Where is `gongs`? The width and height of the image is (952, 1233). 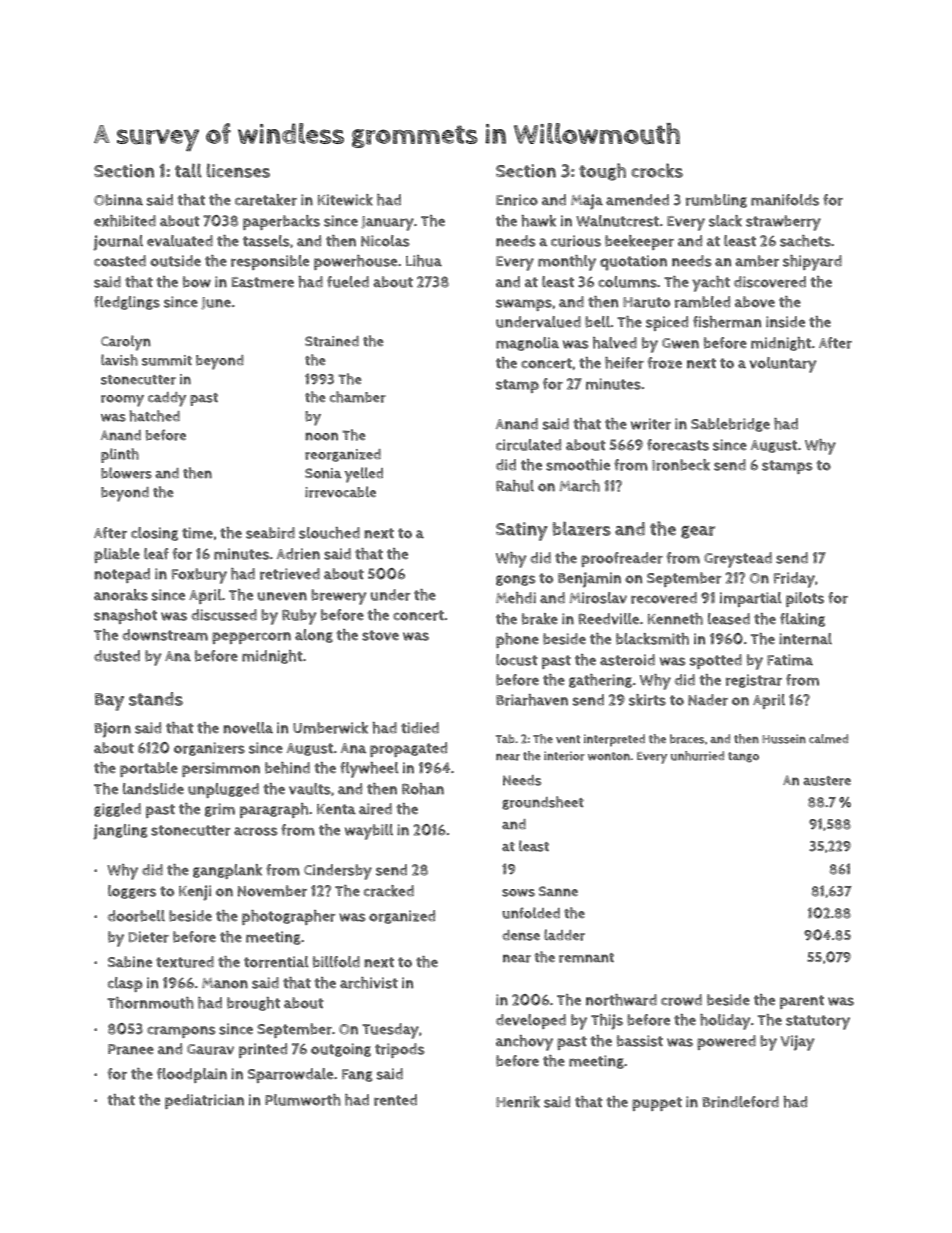 gongs is located at coordinates (516, 580).
